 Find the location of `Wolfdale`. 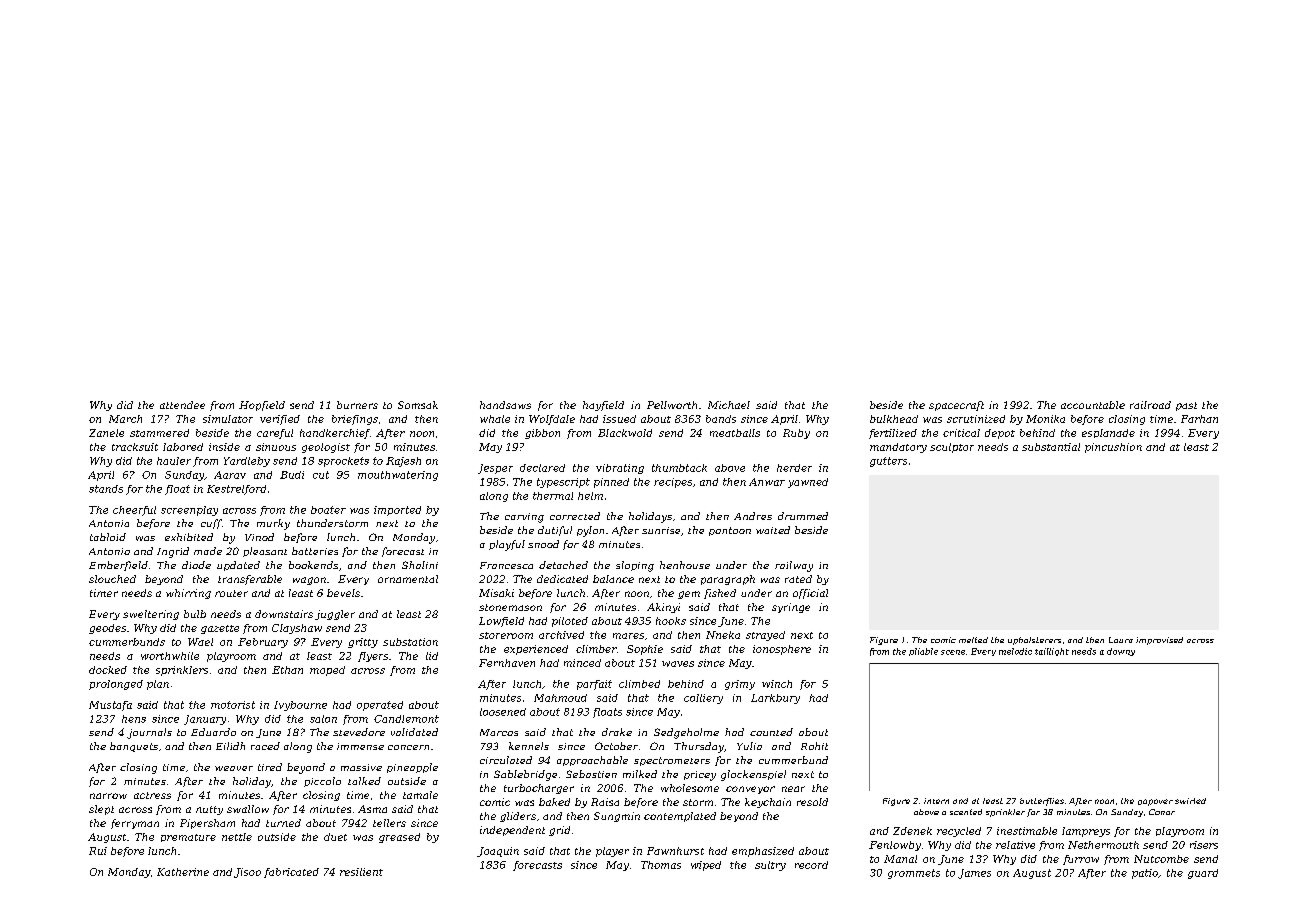

Wolfdale is located at coordinates (552, 420).
